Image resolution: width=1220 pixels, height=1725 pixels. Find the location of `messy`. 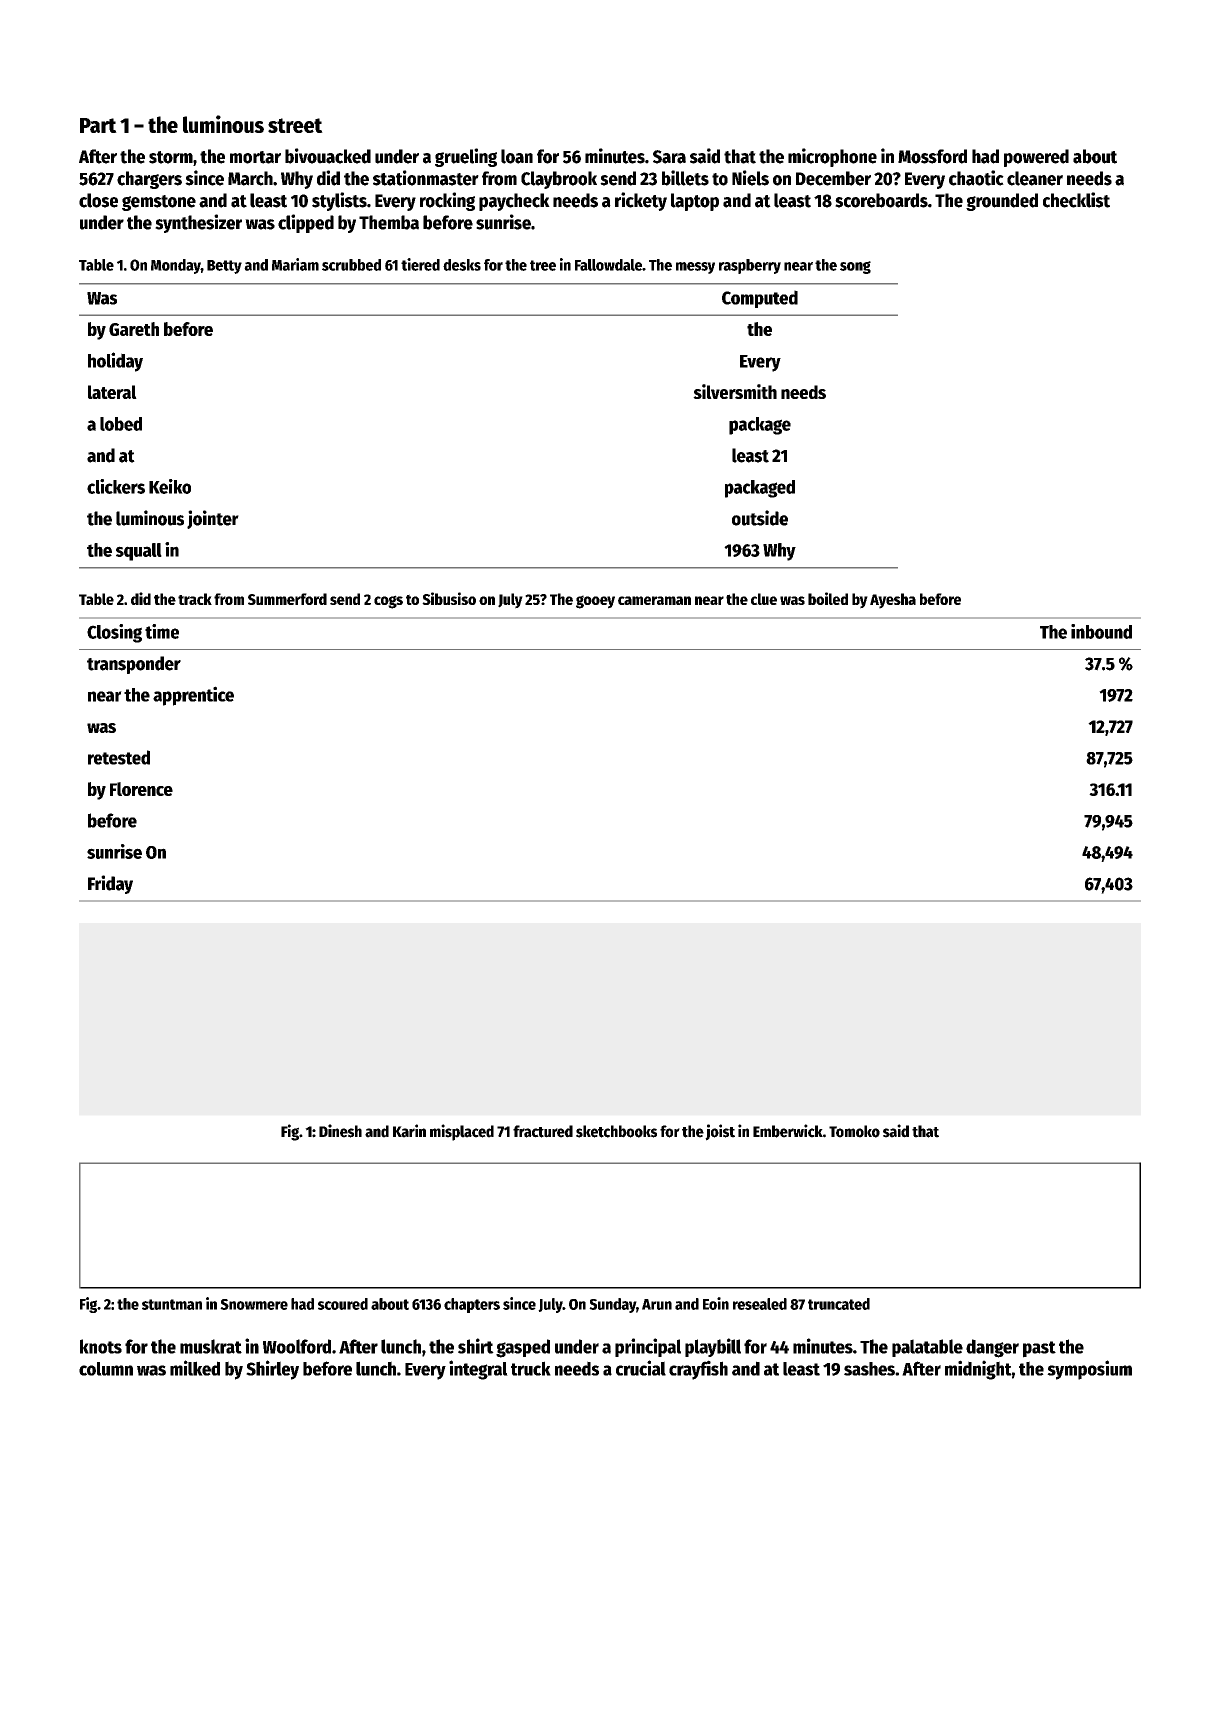

messy is located at coordinates (695, 268).
